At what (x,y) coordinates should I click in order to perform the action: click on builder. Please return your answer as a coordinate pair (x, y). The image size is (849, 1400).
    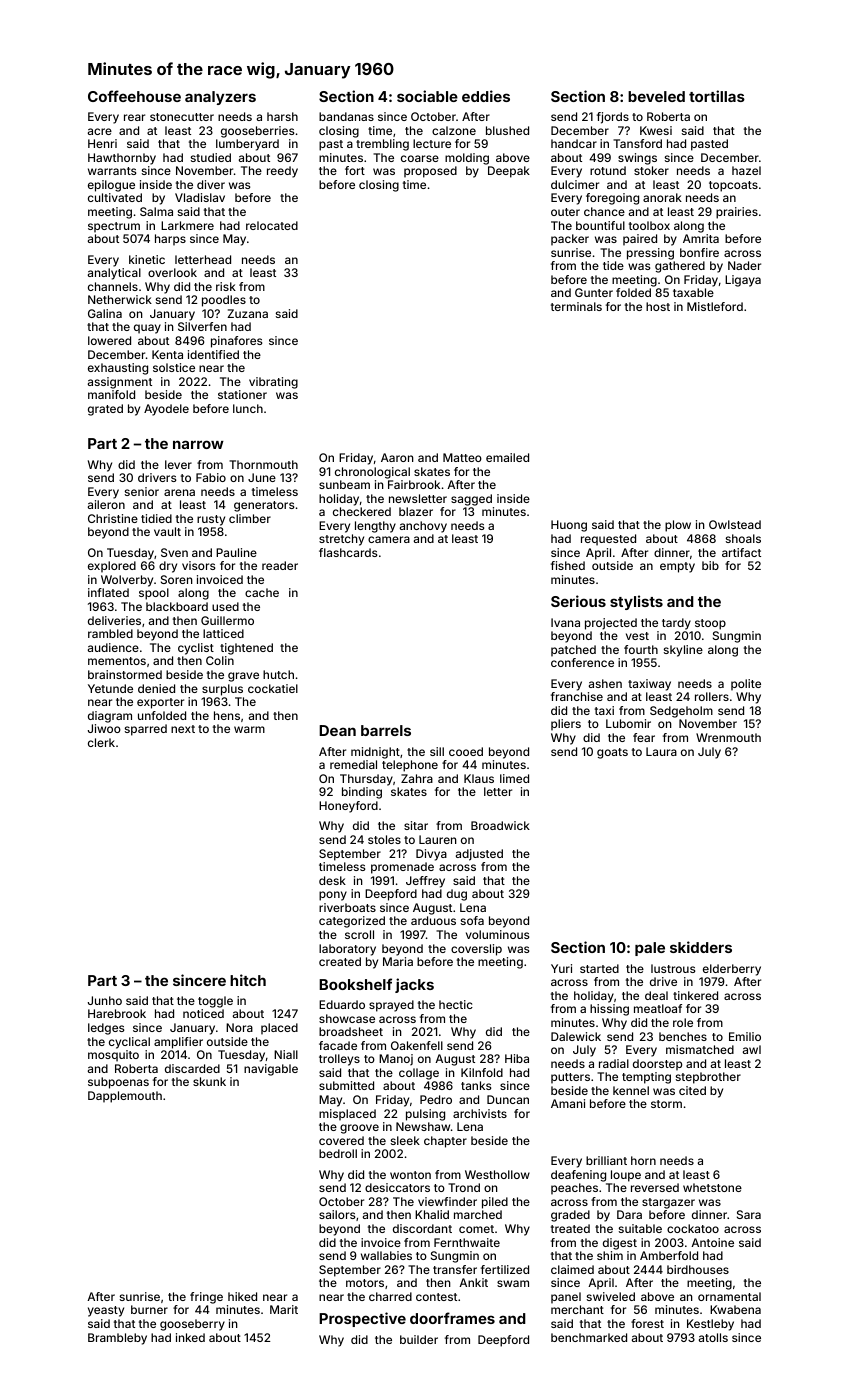
    Looking at the image, I should click on (419, 1339).
